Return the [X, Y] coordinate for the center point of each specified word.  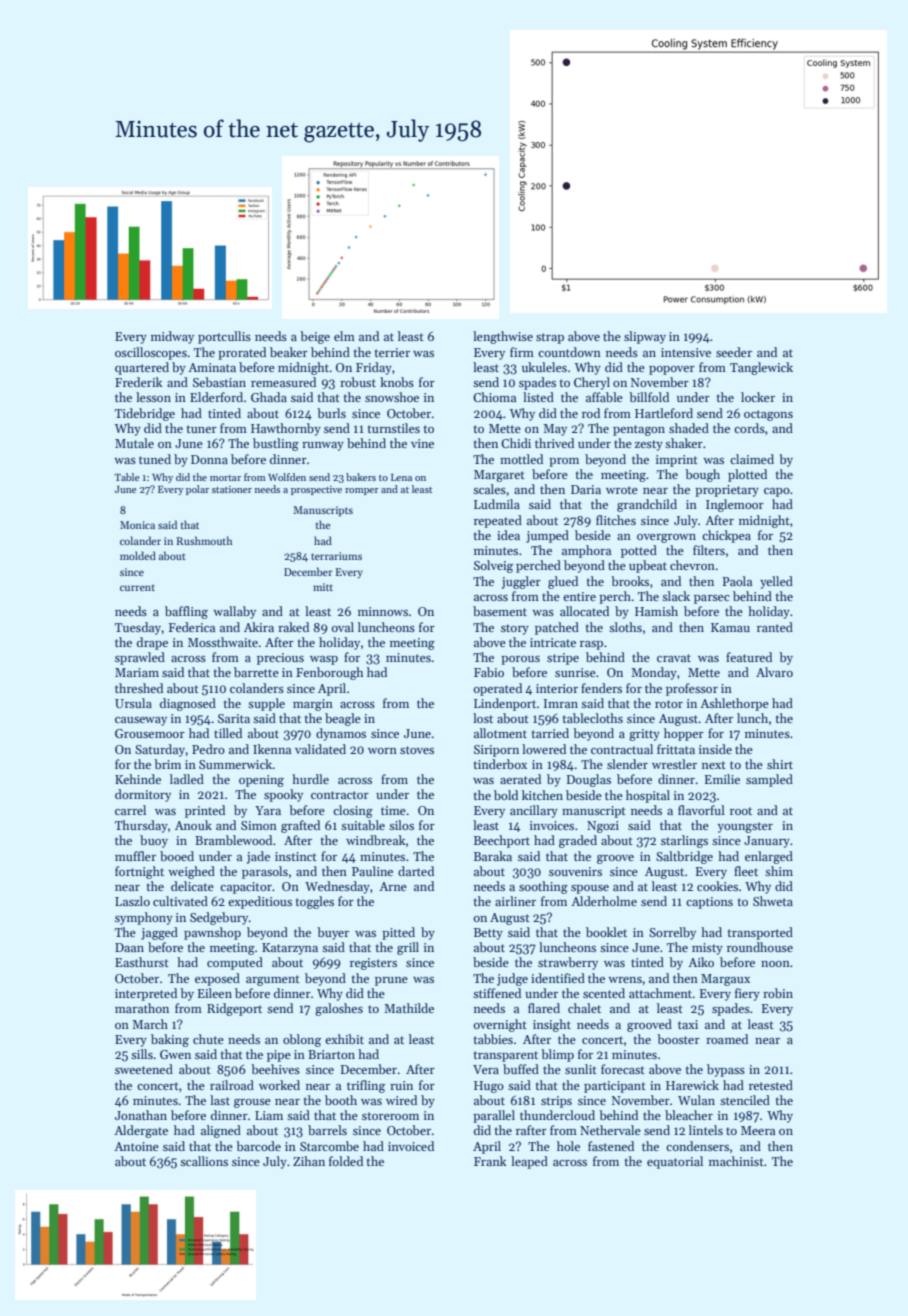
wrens [625, 980]
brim [167, 764]
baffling [186, 612]
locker [758, 397]
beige [315, 337]
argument [273, 980]
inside [715, 749]
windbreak [376, 840]
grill [408, 948]
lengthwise [503, 337]
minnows [383, 611]
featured [749, 657]
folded [346, 1161]
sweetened [144, 1069]
